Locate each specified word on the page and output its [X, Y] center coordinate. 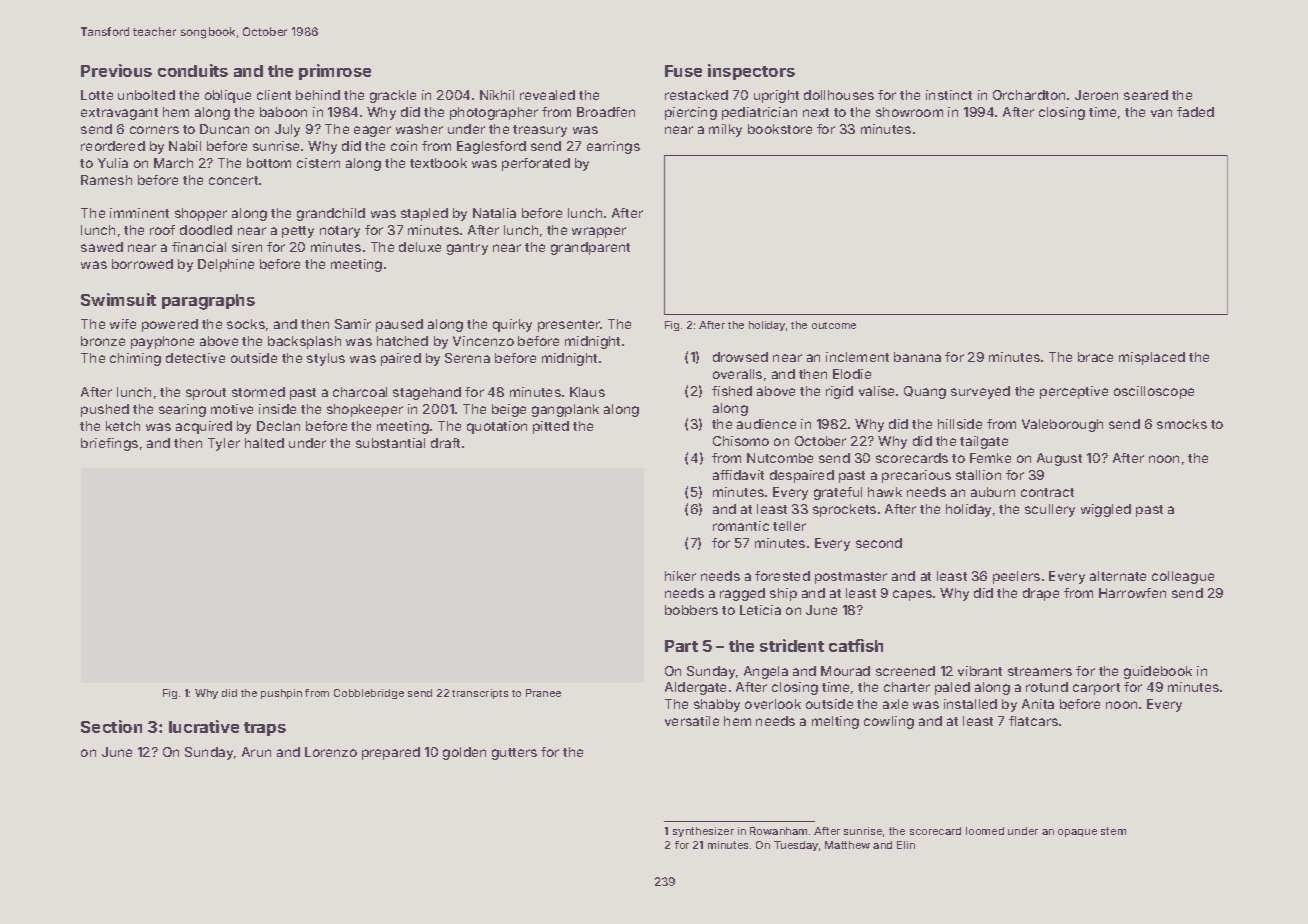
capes [912, 595]
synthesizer [703, 832]
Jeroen [1096, 95]
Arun [256, 752]
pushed [105, 410]
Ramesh [106, 180]
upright [776, 96]
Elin [906, 845]
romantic [741, 526]
